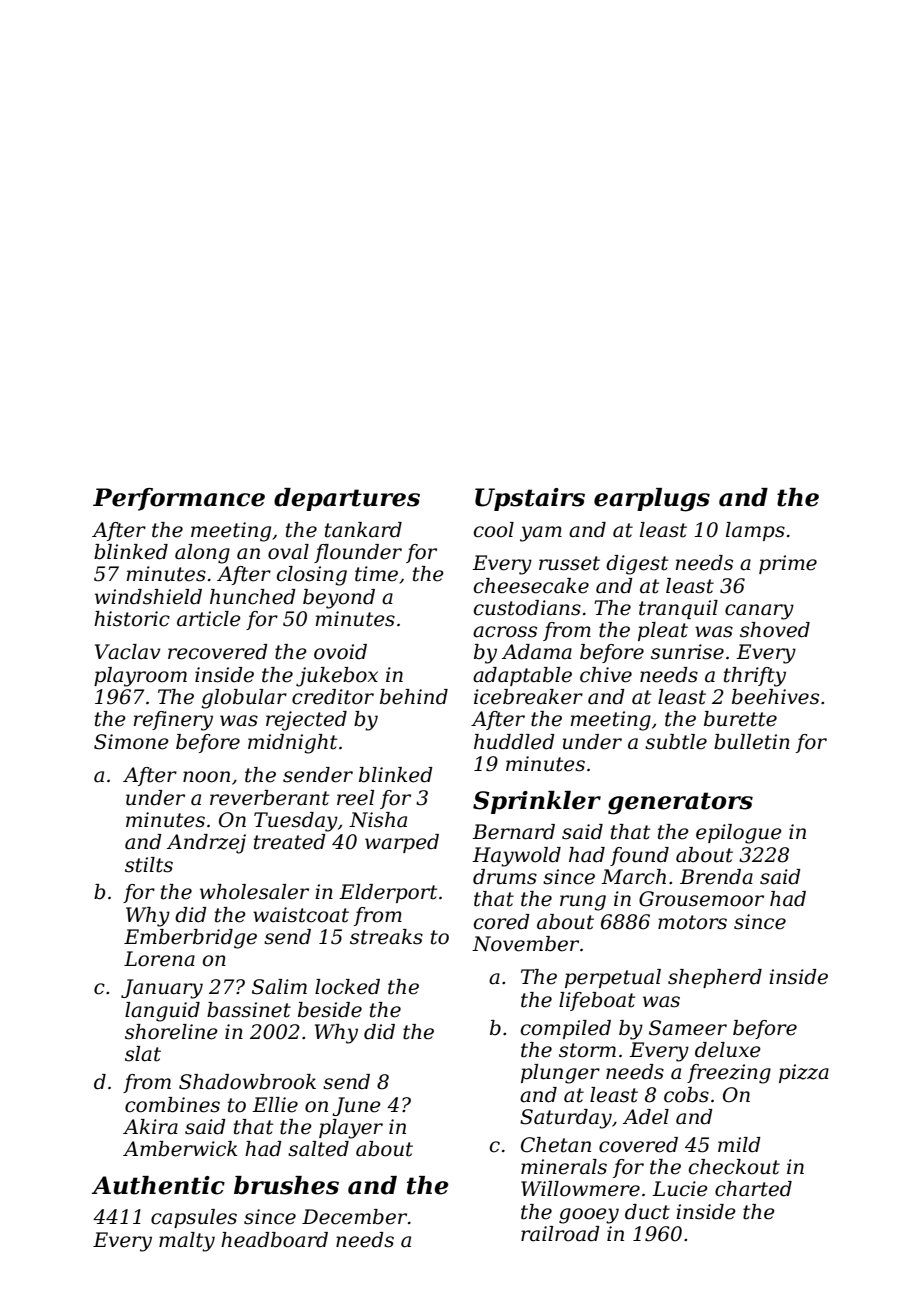 This document has height=1314, width=924. Describe the element at coordinates (566, 1029) in the document. I see `compiled` at that location.
